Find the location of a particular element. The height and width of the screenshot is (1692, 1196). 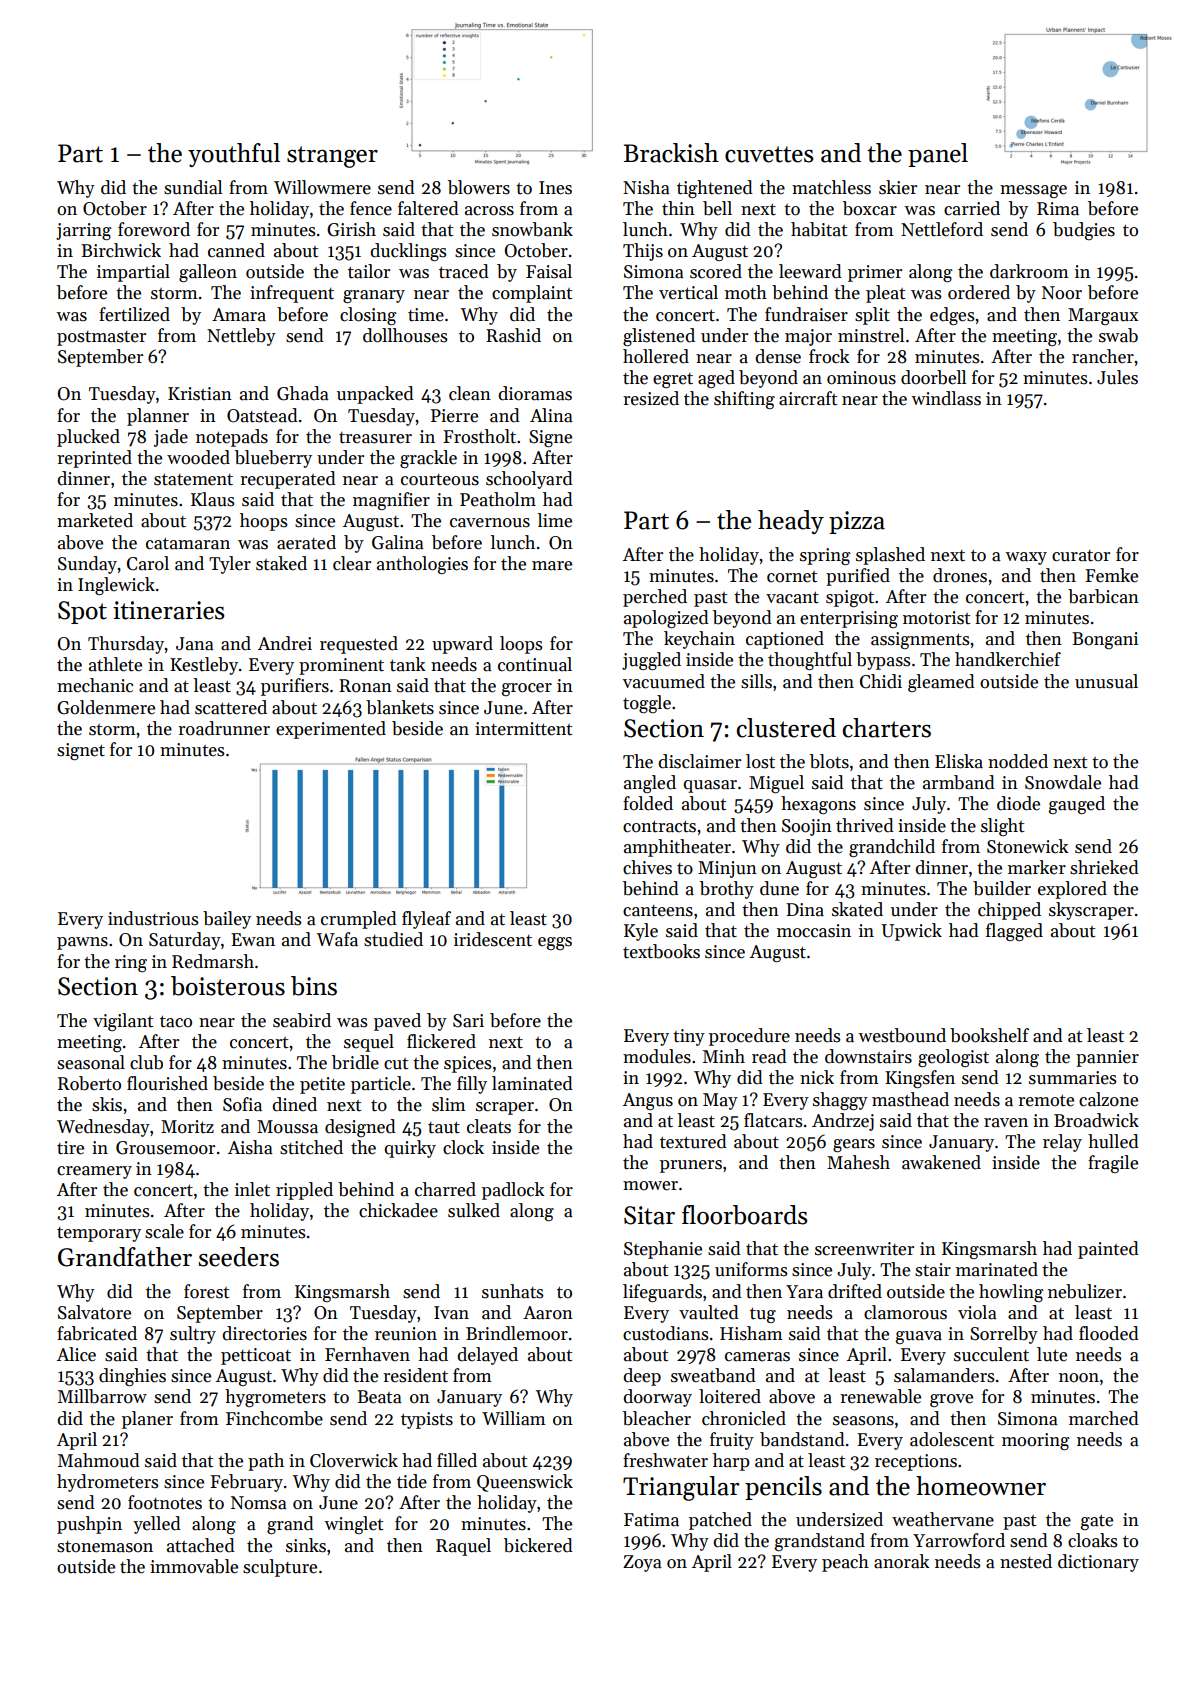

traced is located at coordinates (464, 271).
